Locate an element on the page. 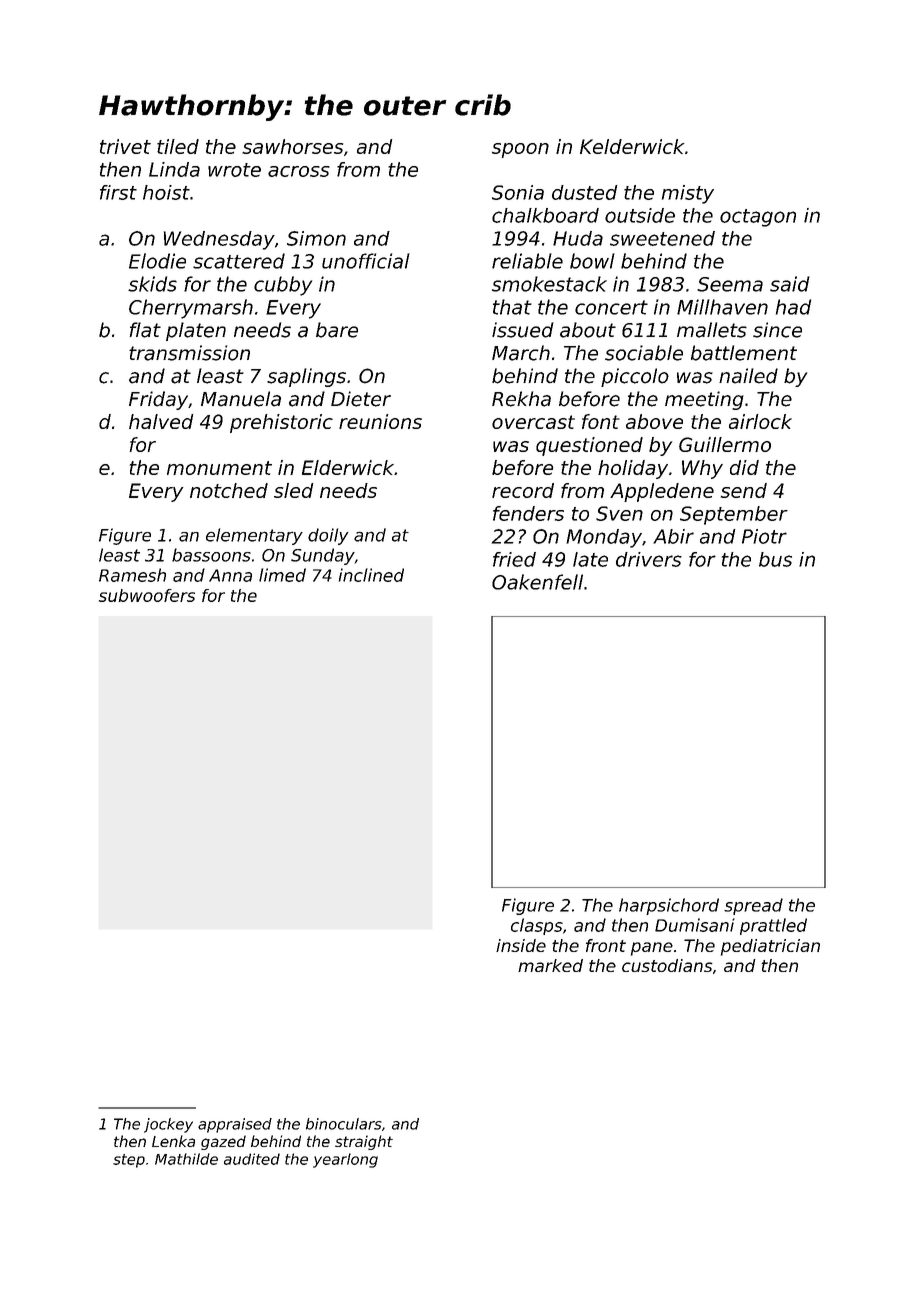 The height and width of the page is (1311, 924). subwoofers is located at coordinates (147, 595).
